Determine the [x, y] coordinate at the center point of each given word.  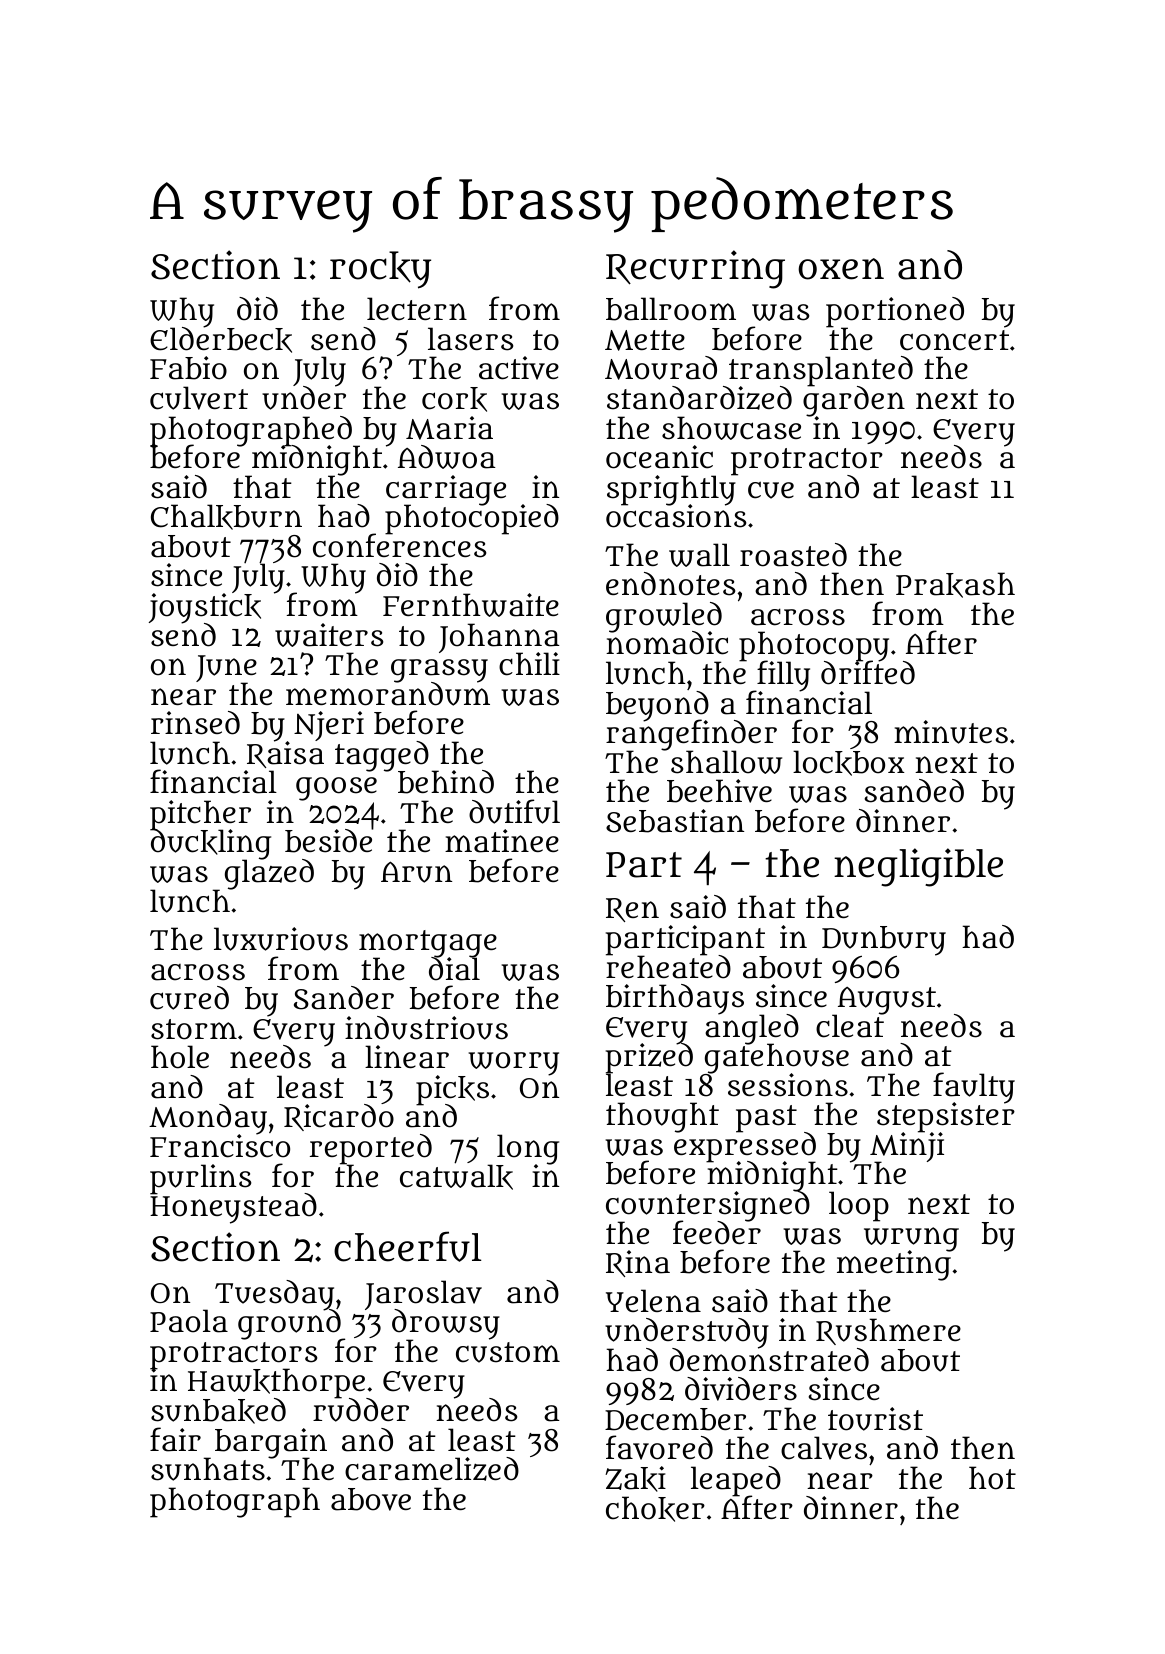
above [371, 1499]
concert [954, 340]
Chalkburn [226, 517]
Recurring [695, 269]
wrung [911, 1239]
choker [655, 1509]
